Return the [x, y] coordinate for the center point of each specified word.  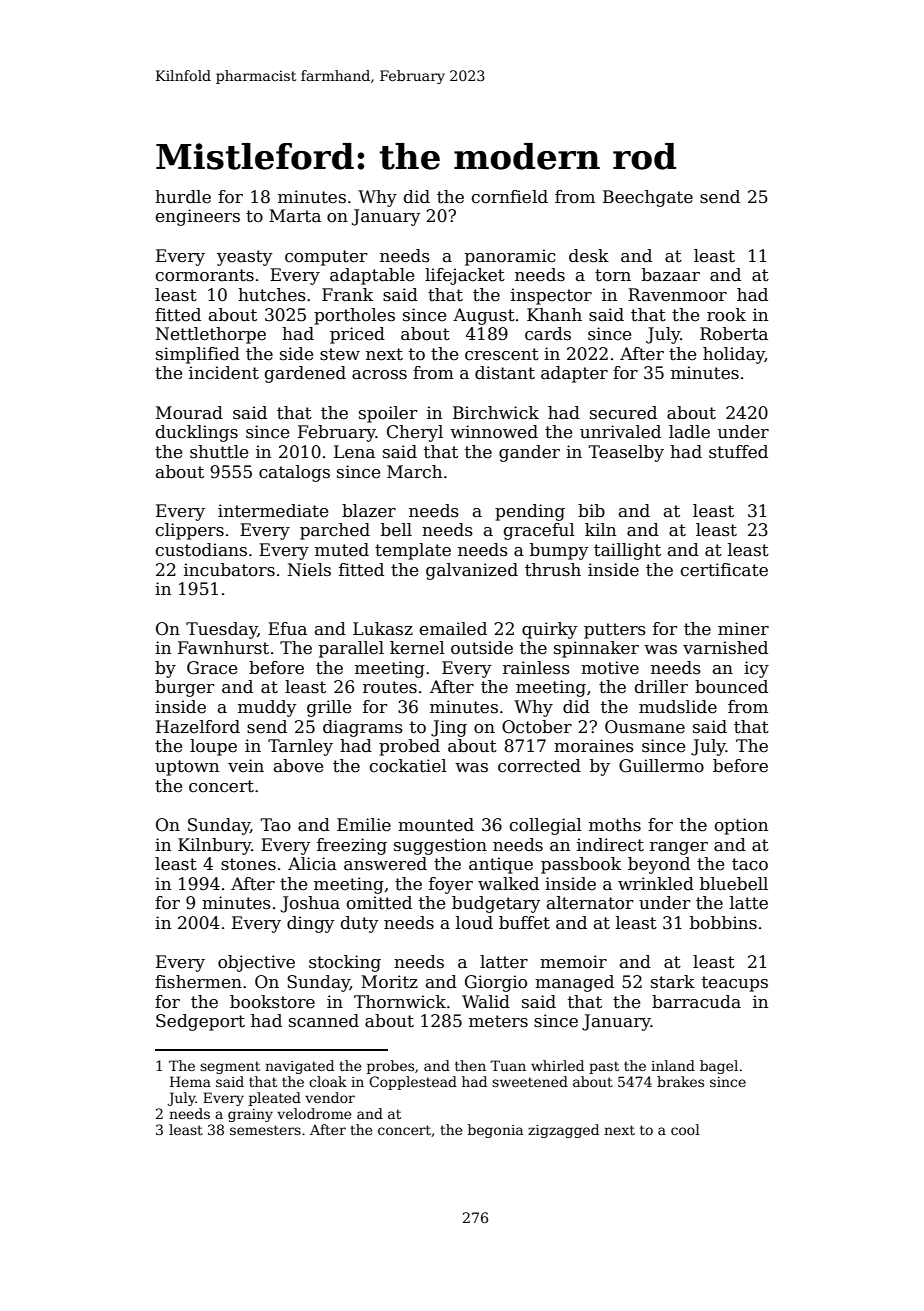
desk [589, 256]
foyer [451, 885]
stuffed [738, 452]
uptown [187, 768]
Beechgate [648, 198]
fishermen [198, 982]
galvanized [472, 571]
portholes [354, 316]
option [741, 826]
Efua [287, 629]
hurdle [183, 197]
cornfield [510, 197]
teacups [735, 984]
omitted [379, 903]
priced [357, 335]
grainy [250, 1115]
